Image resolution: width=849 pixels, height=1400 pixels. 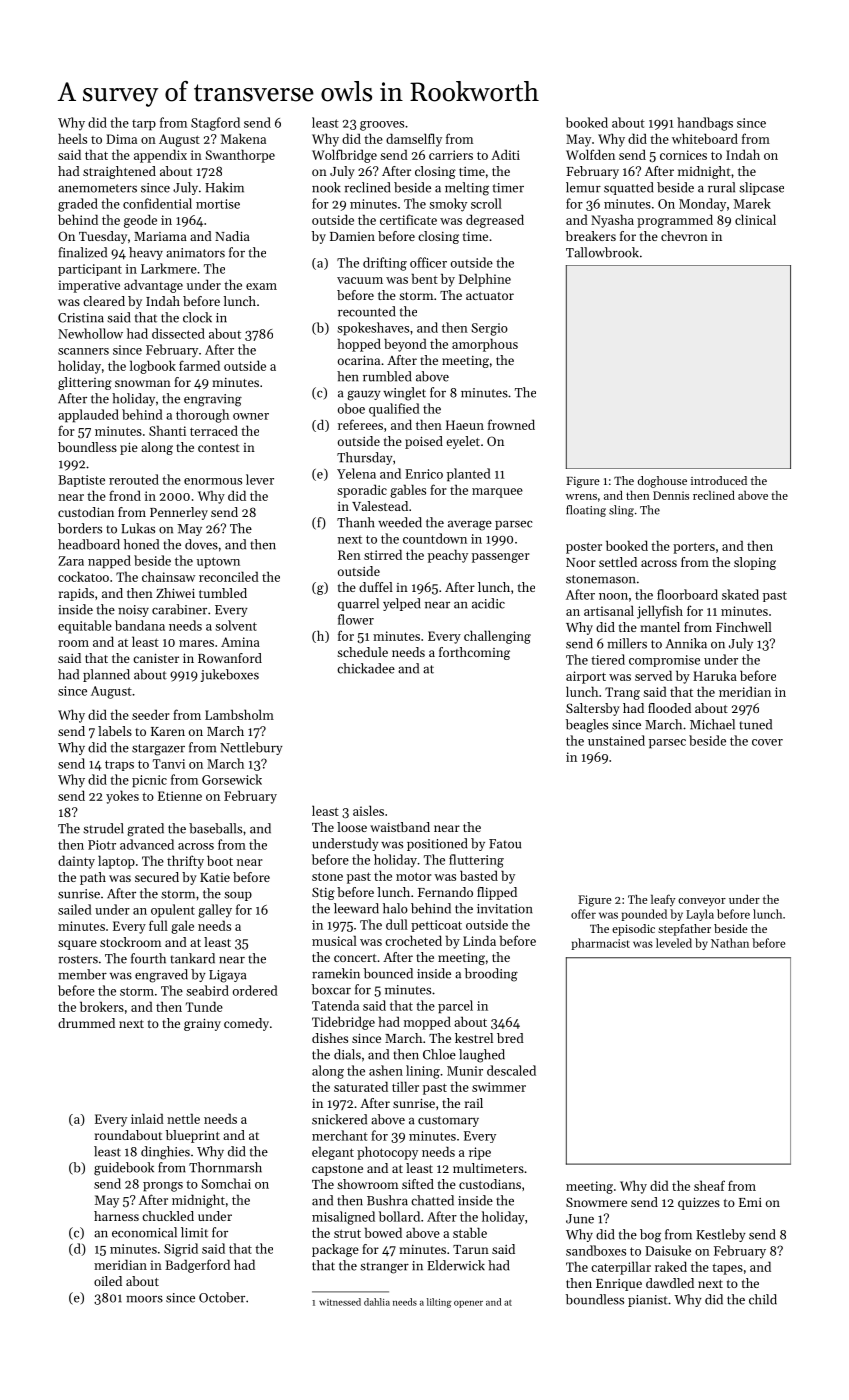 I want to click on bowed, so click(x=383, y=1232).
